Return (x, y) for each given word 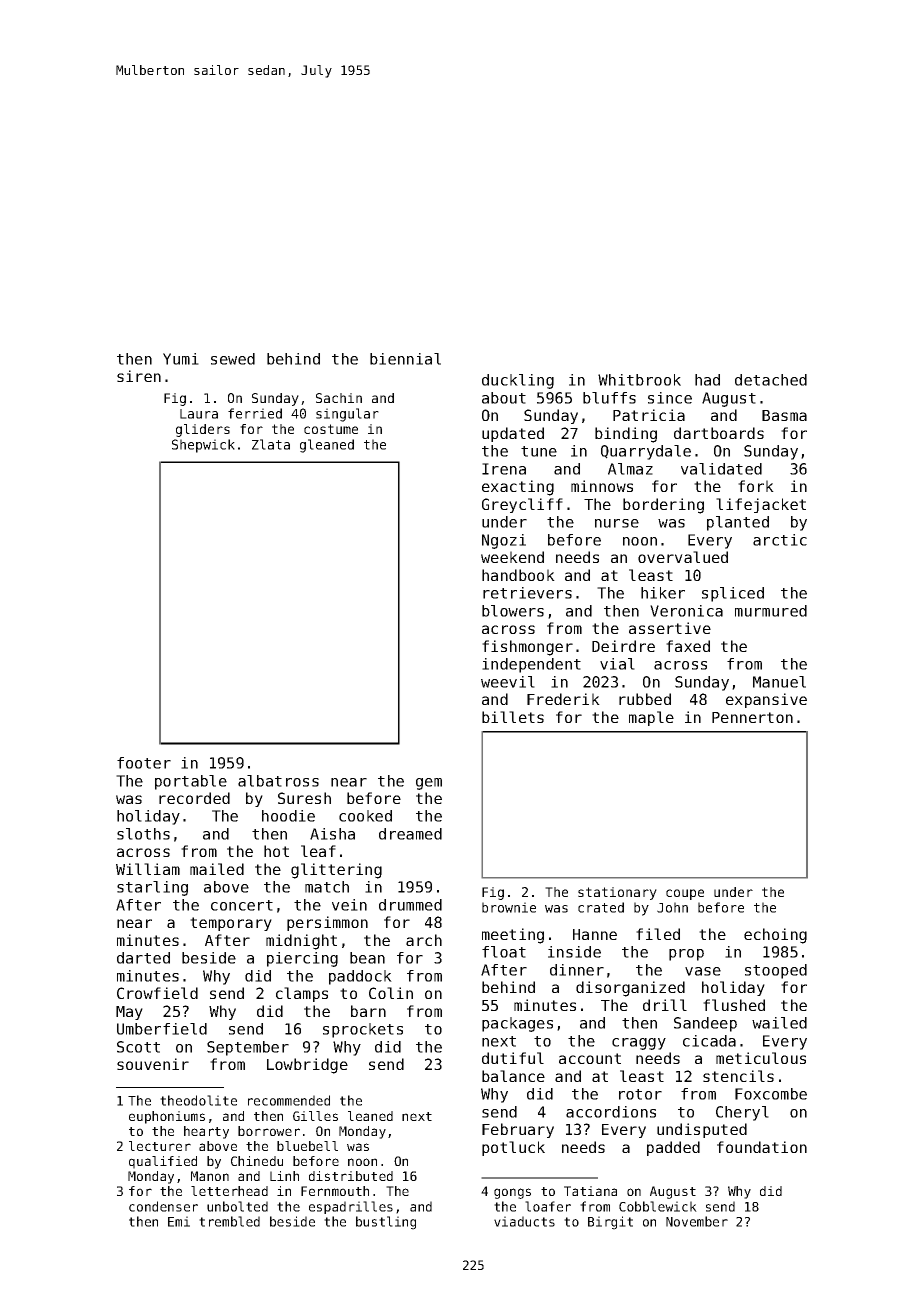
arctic (780, 540)
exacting (518, 488)
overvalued (683, 557)
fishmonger (527, 648)
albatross (278, 781)
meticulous (761, 1058)
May (129, 1013)
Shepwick (203, 446)
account (590, 1058)
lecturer (160, 1146)
